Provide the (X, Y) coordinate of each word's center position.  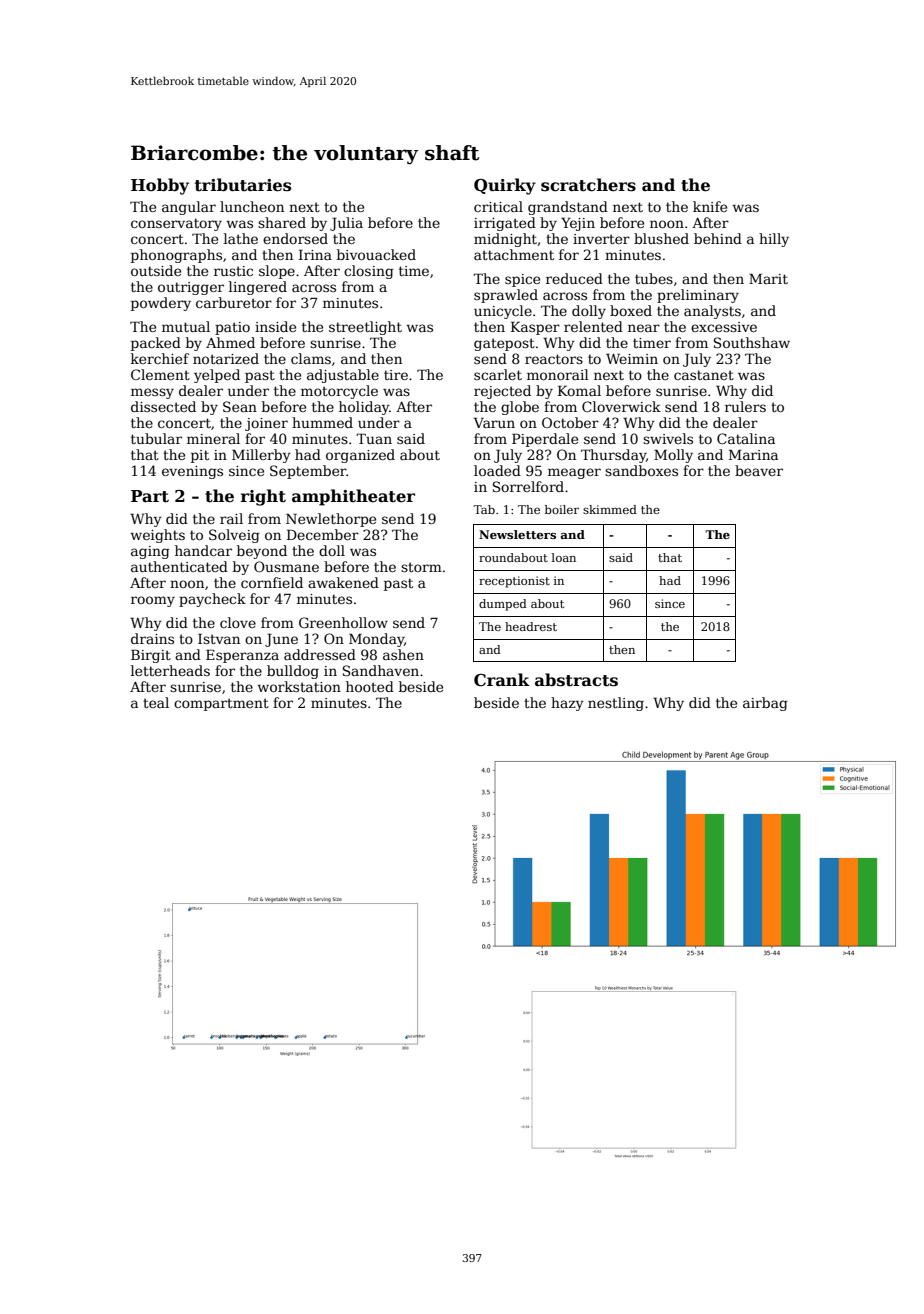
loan (564, 557)
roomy (153, 601)
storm (421, 567)
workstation (299, 686)
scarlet (498, 374)
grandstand (568, 208)
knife (710, 206)
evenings (192, 472)
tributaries (243, 185)
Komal (579, 390)
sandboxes (641, 470)
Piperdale (545, 440)
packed (156, 344)
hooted (370, 686)
